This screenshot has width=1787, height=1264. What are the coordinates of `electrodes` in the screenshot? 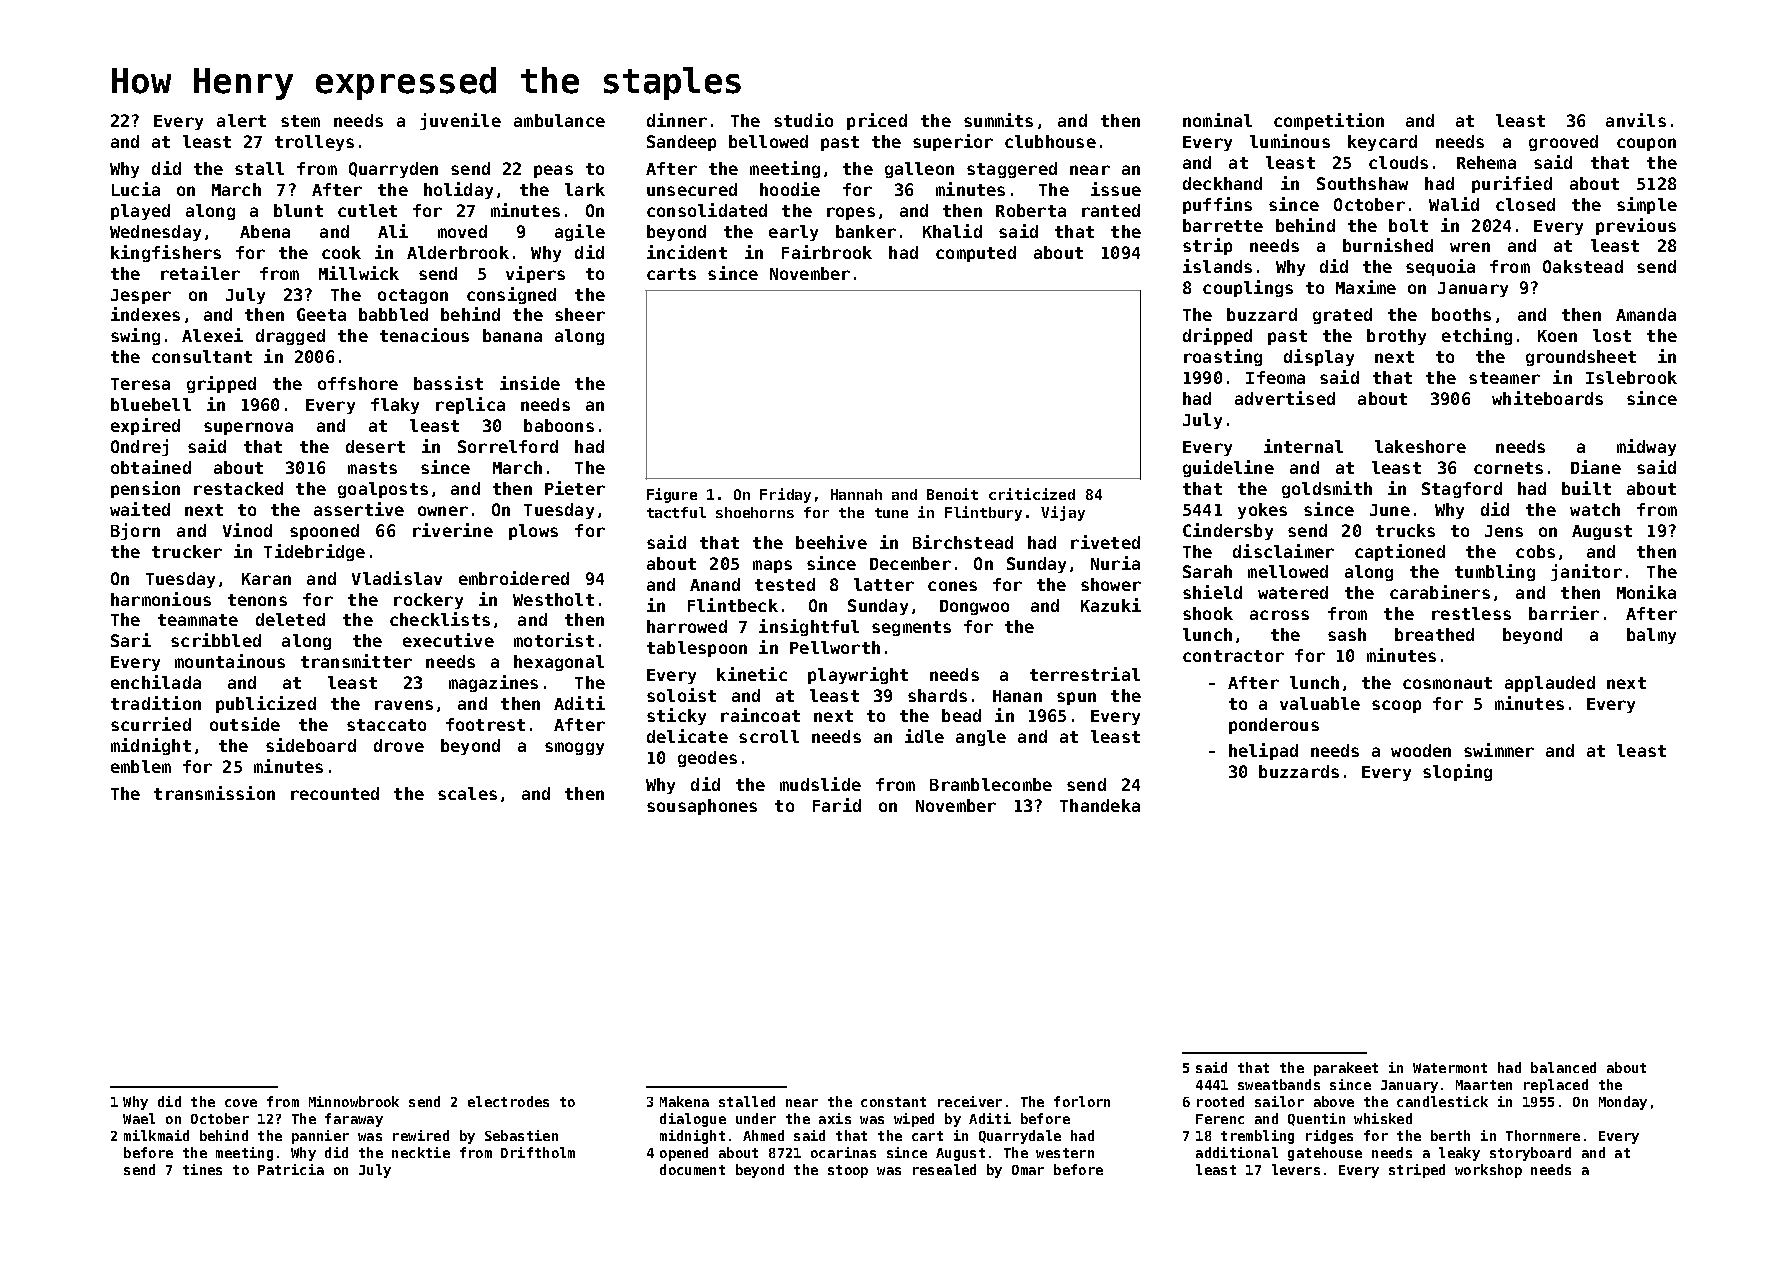 It's located at (508, 1101).
